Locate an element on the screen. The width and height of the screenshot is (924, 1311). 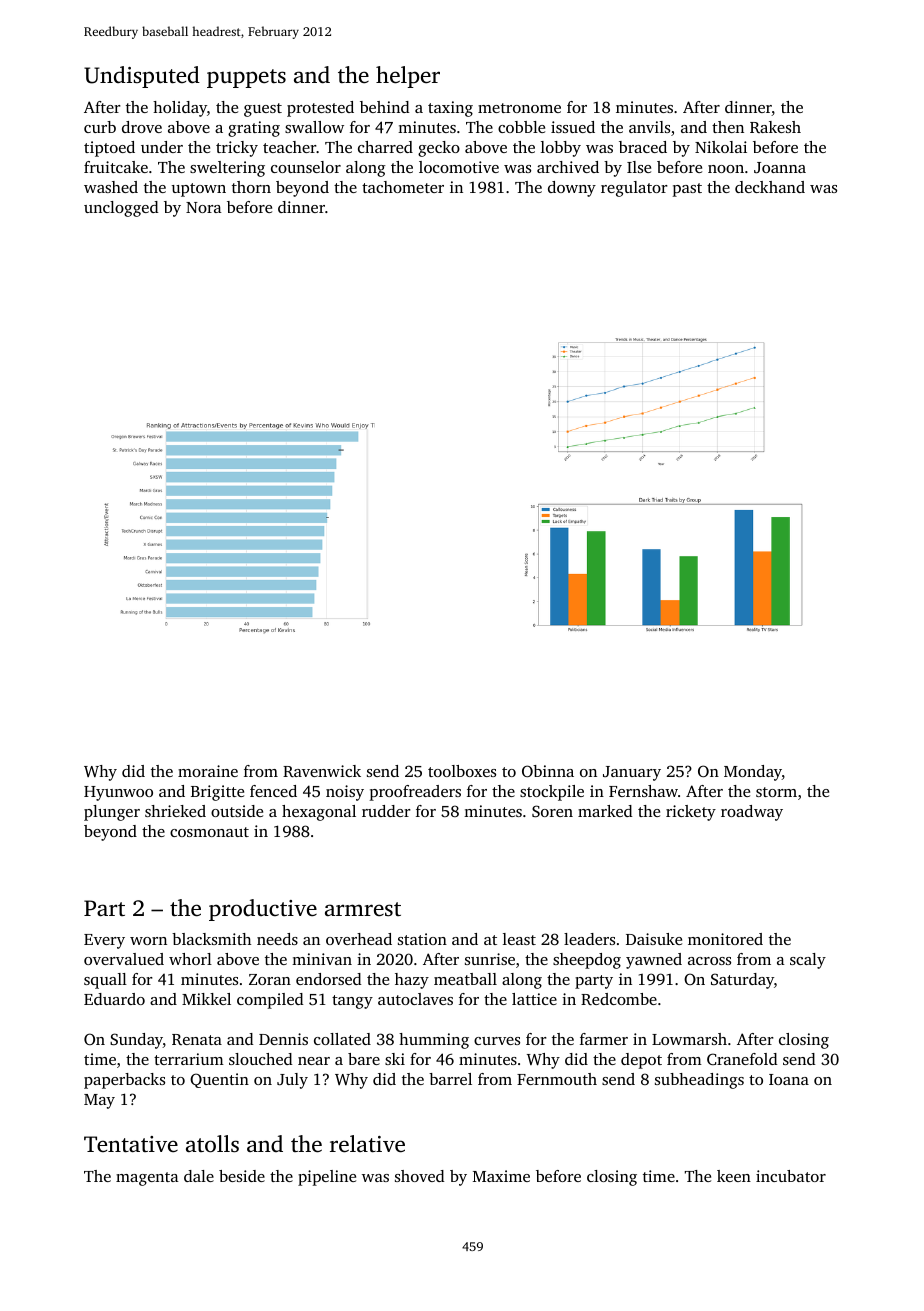
deckhand is located at coordinates (770, 187).
